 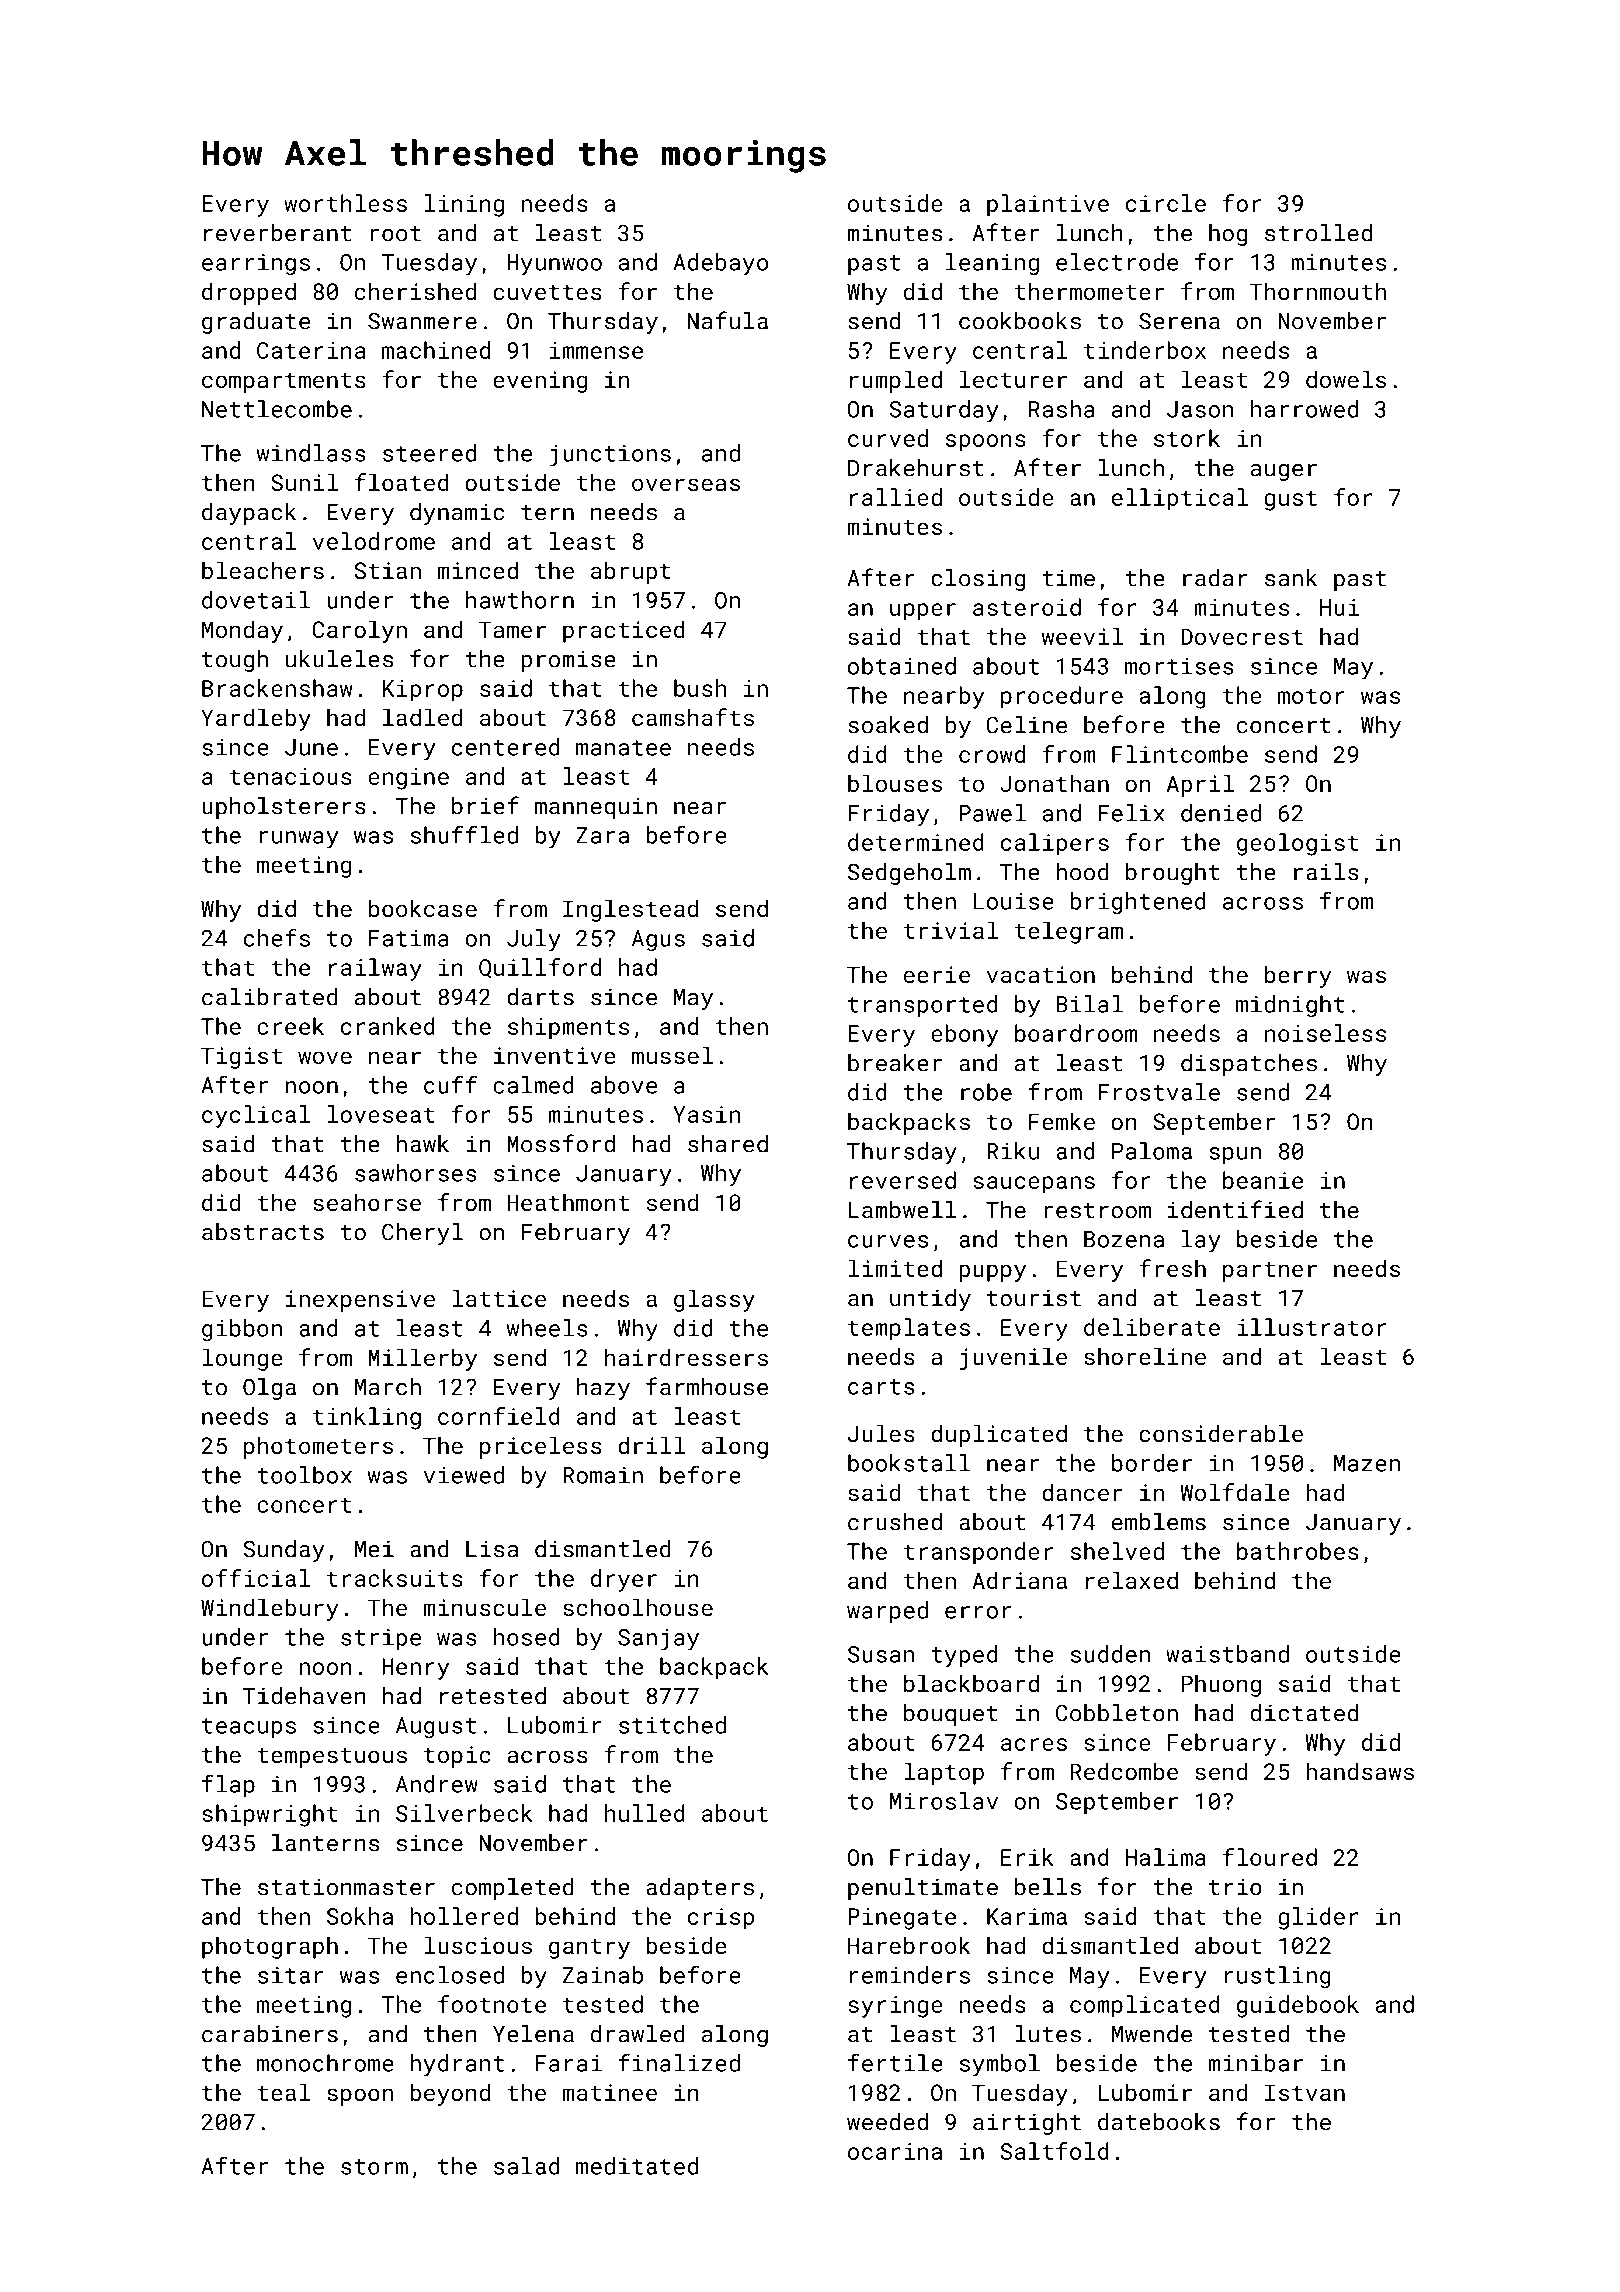 I want to click on plaintive, so click(x=1048, y=205).
